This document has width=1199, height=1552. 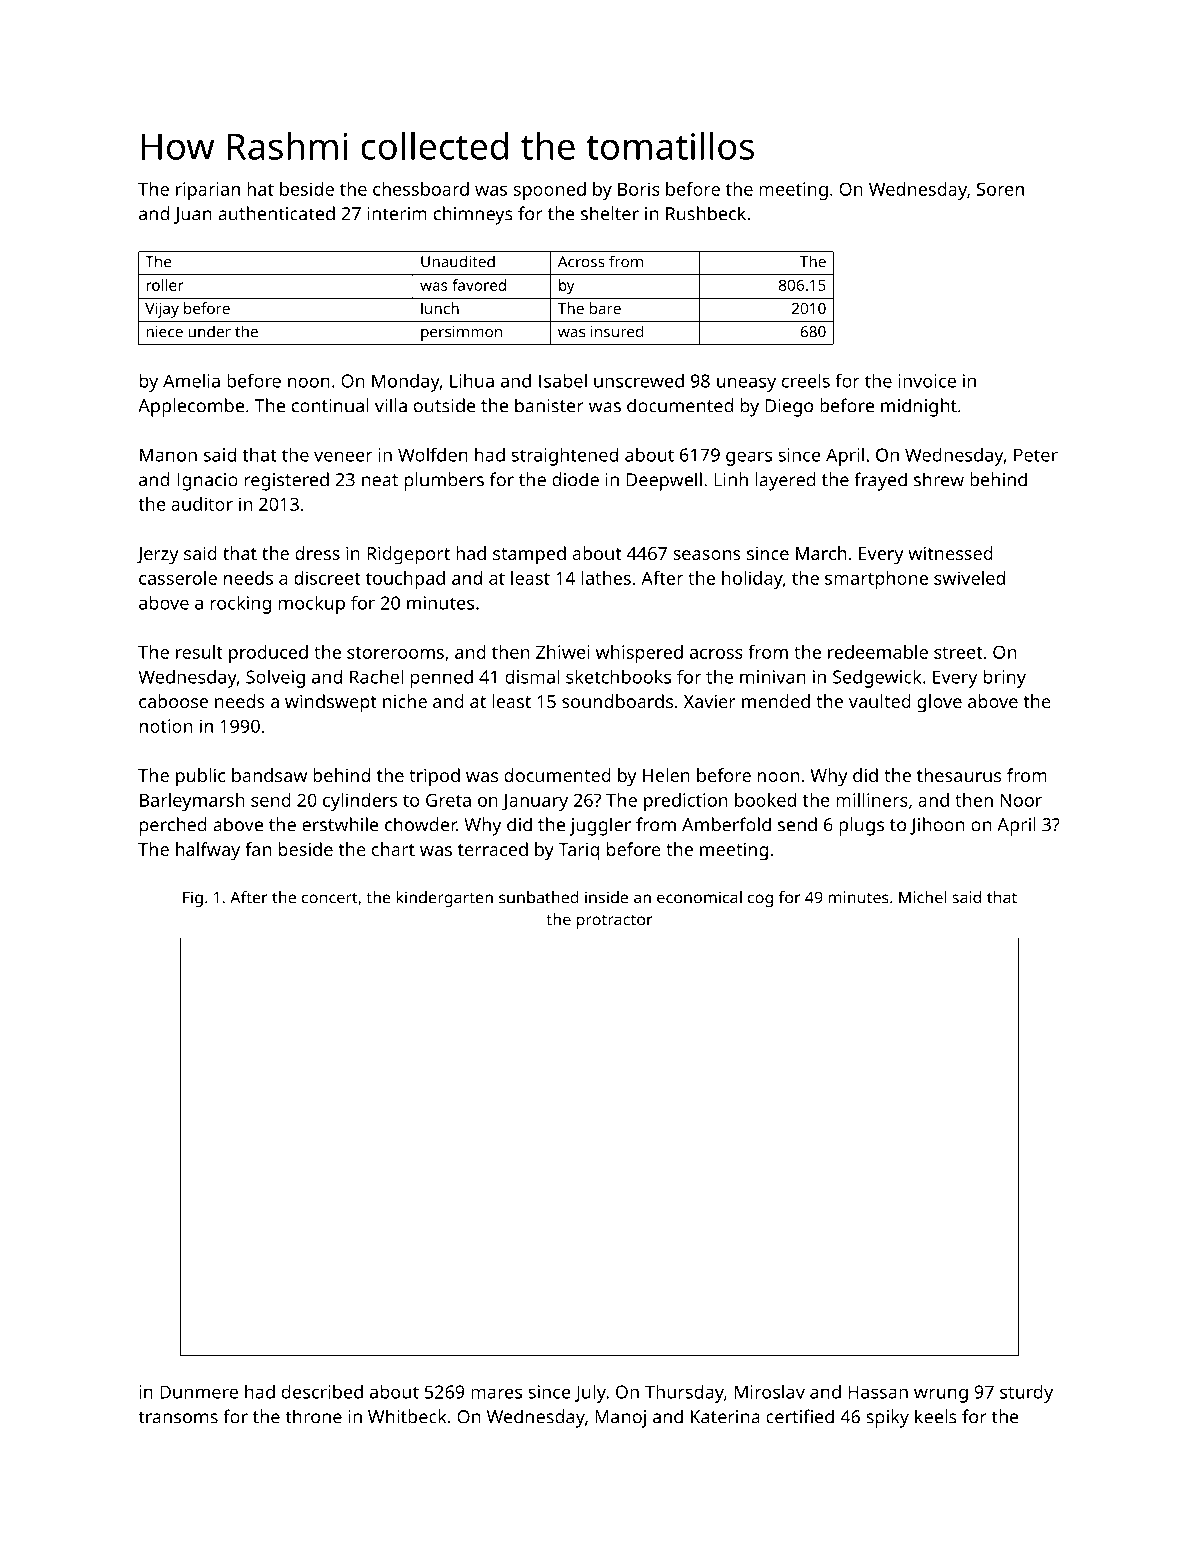 I want to click on Michel, so click(x=922, y=897).
